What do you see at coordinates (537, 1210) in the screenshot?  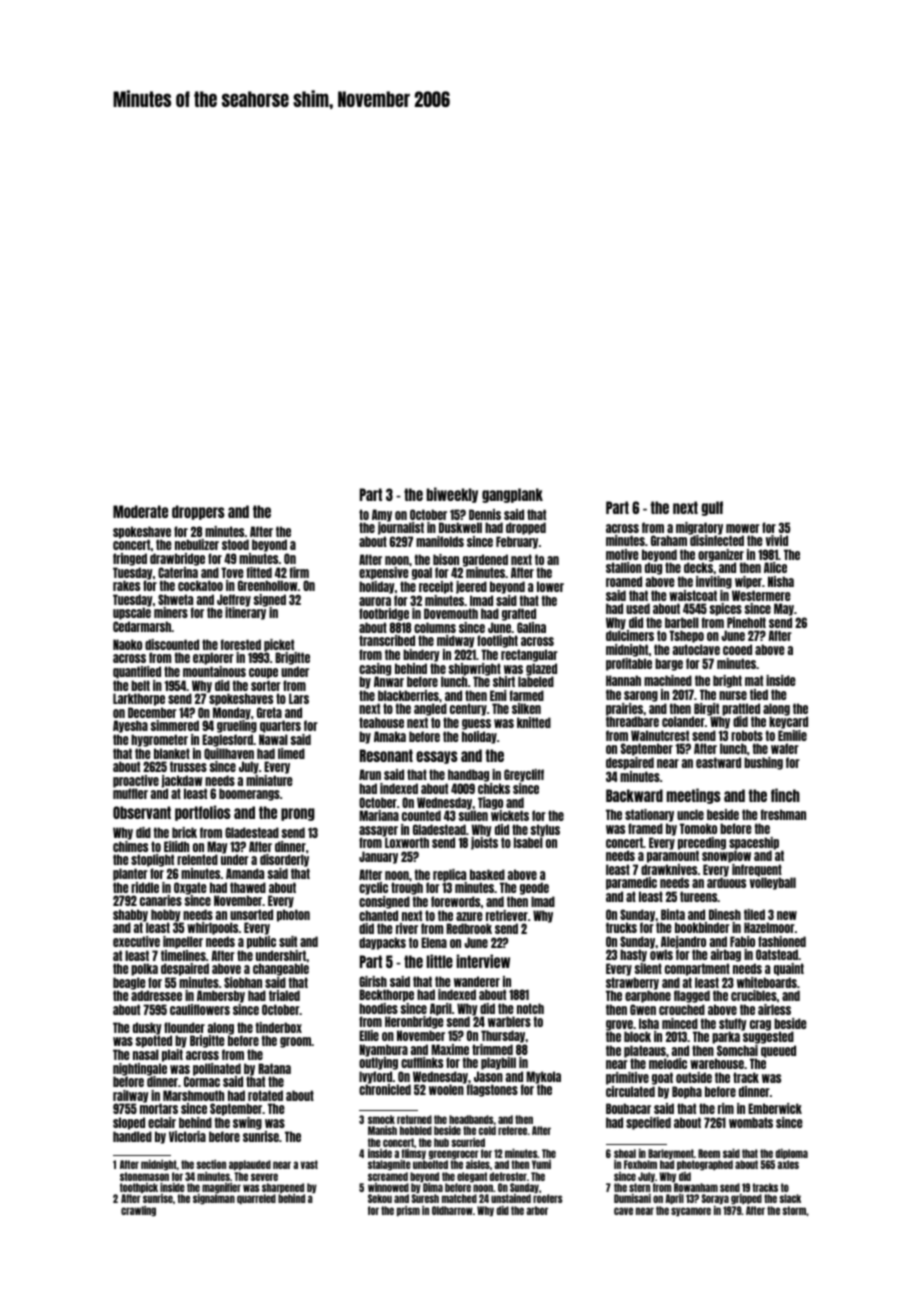 I see `arbor` at bounding box center [537, 1210].
